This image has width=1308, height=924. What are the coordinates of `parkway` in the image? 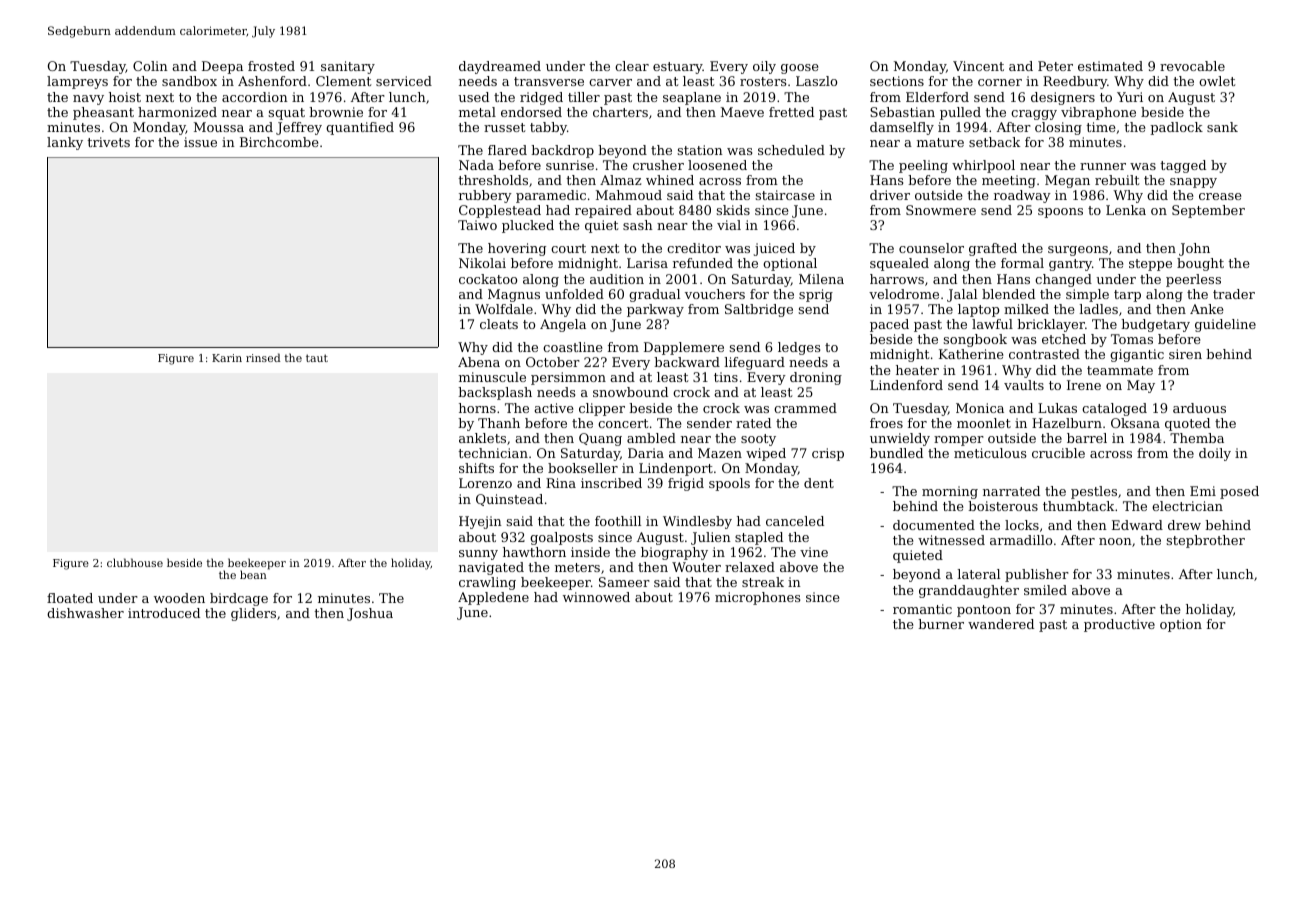 It's located at (655, 310).
